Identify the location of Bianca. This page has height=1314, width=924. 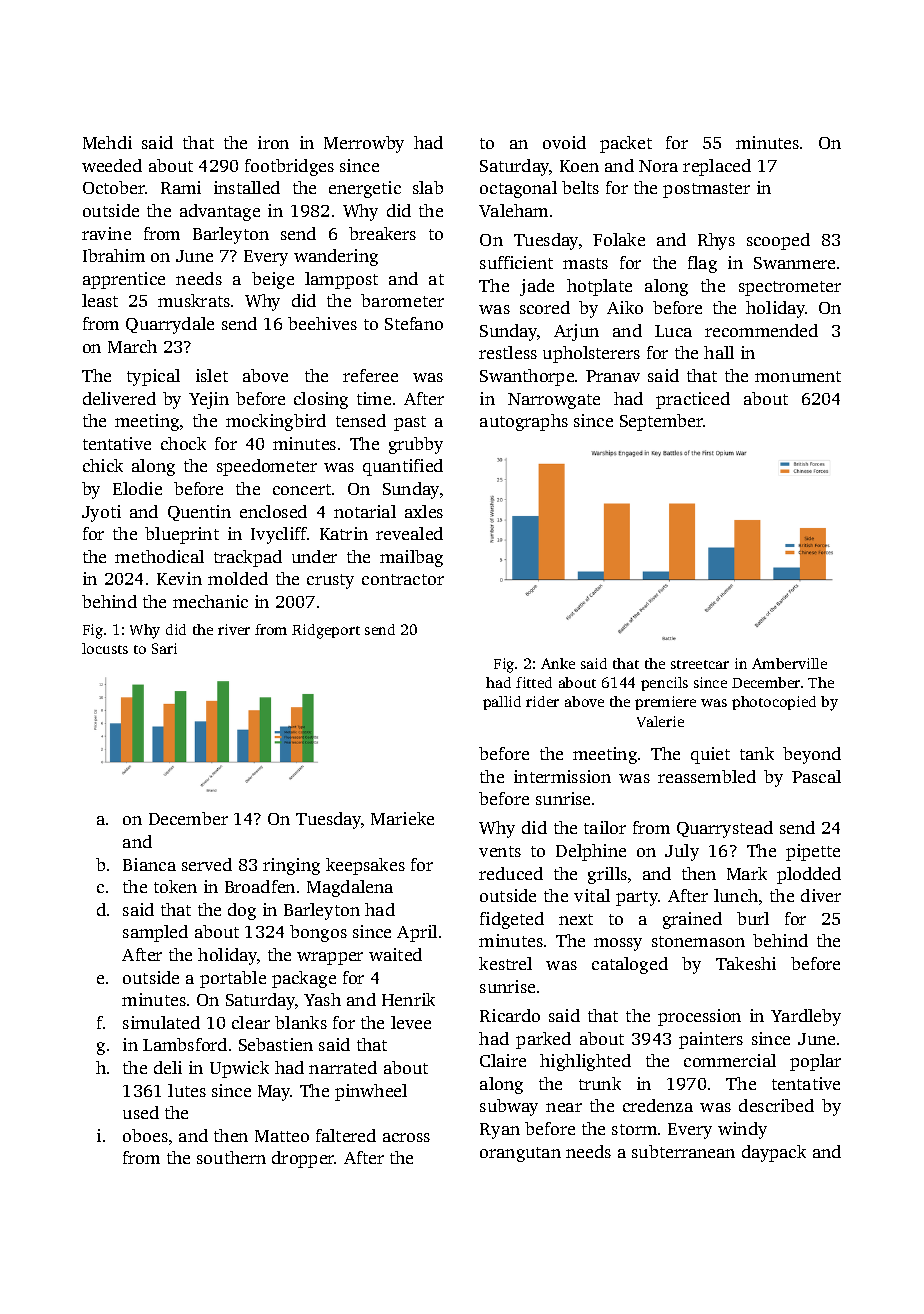
(149, 864).
